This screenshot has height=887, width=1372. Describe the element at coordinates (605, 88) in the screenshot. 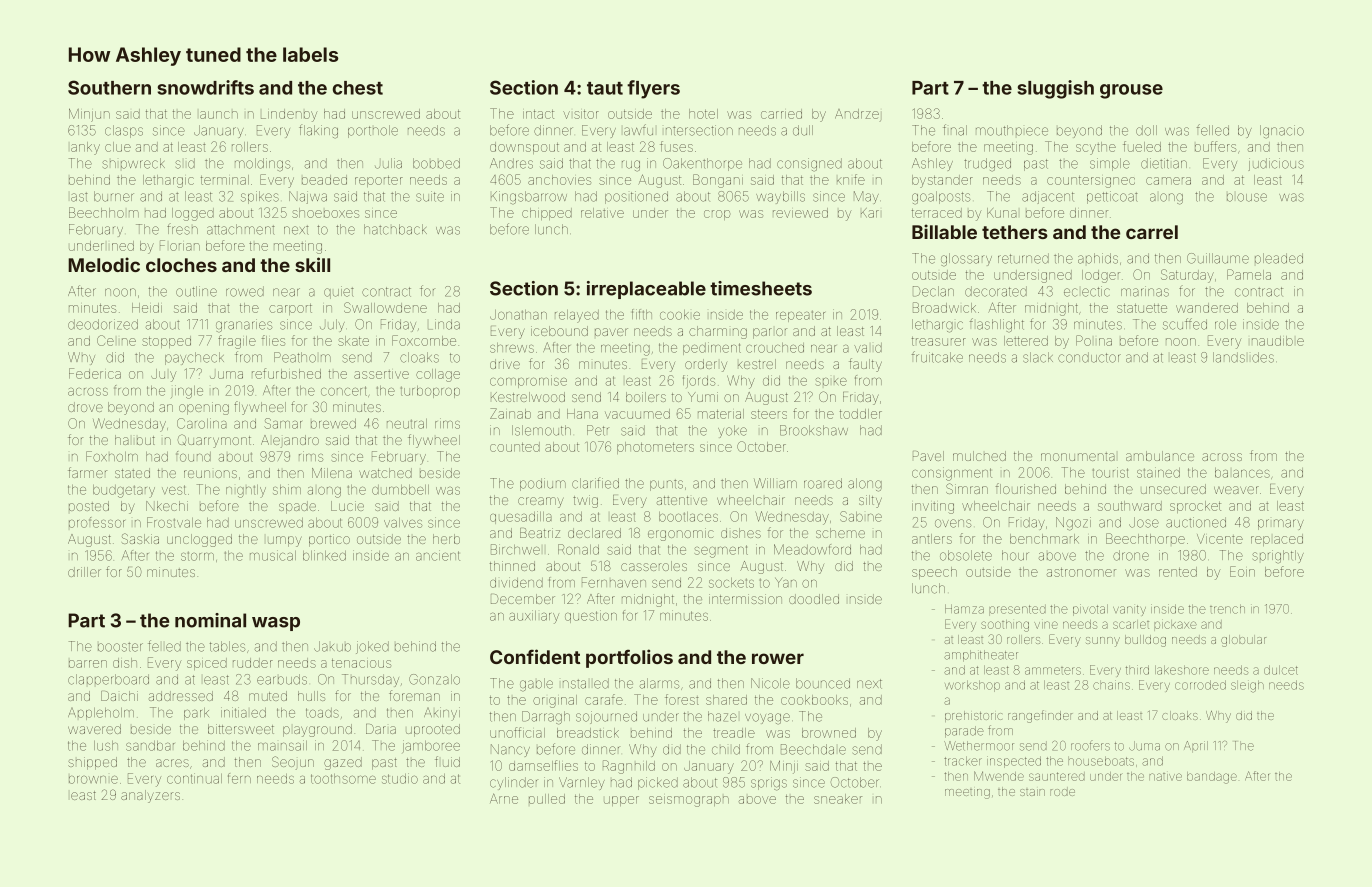

I see `taut` at that location.
